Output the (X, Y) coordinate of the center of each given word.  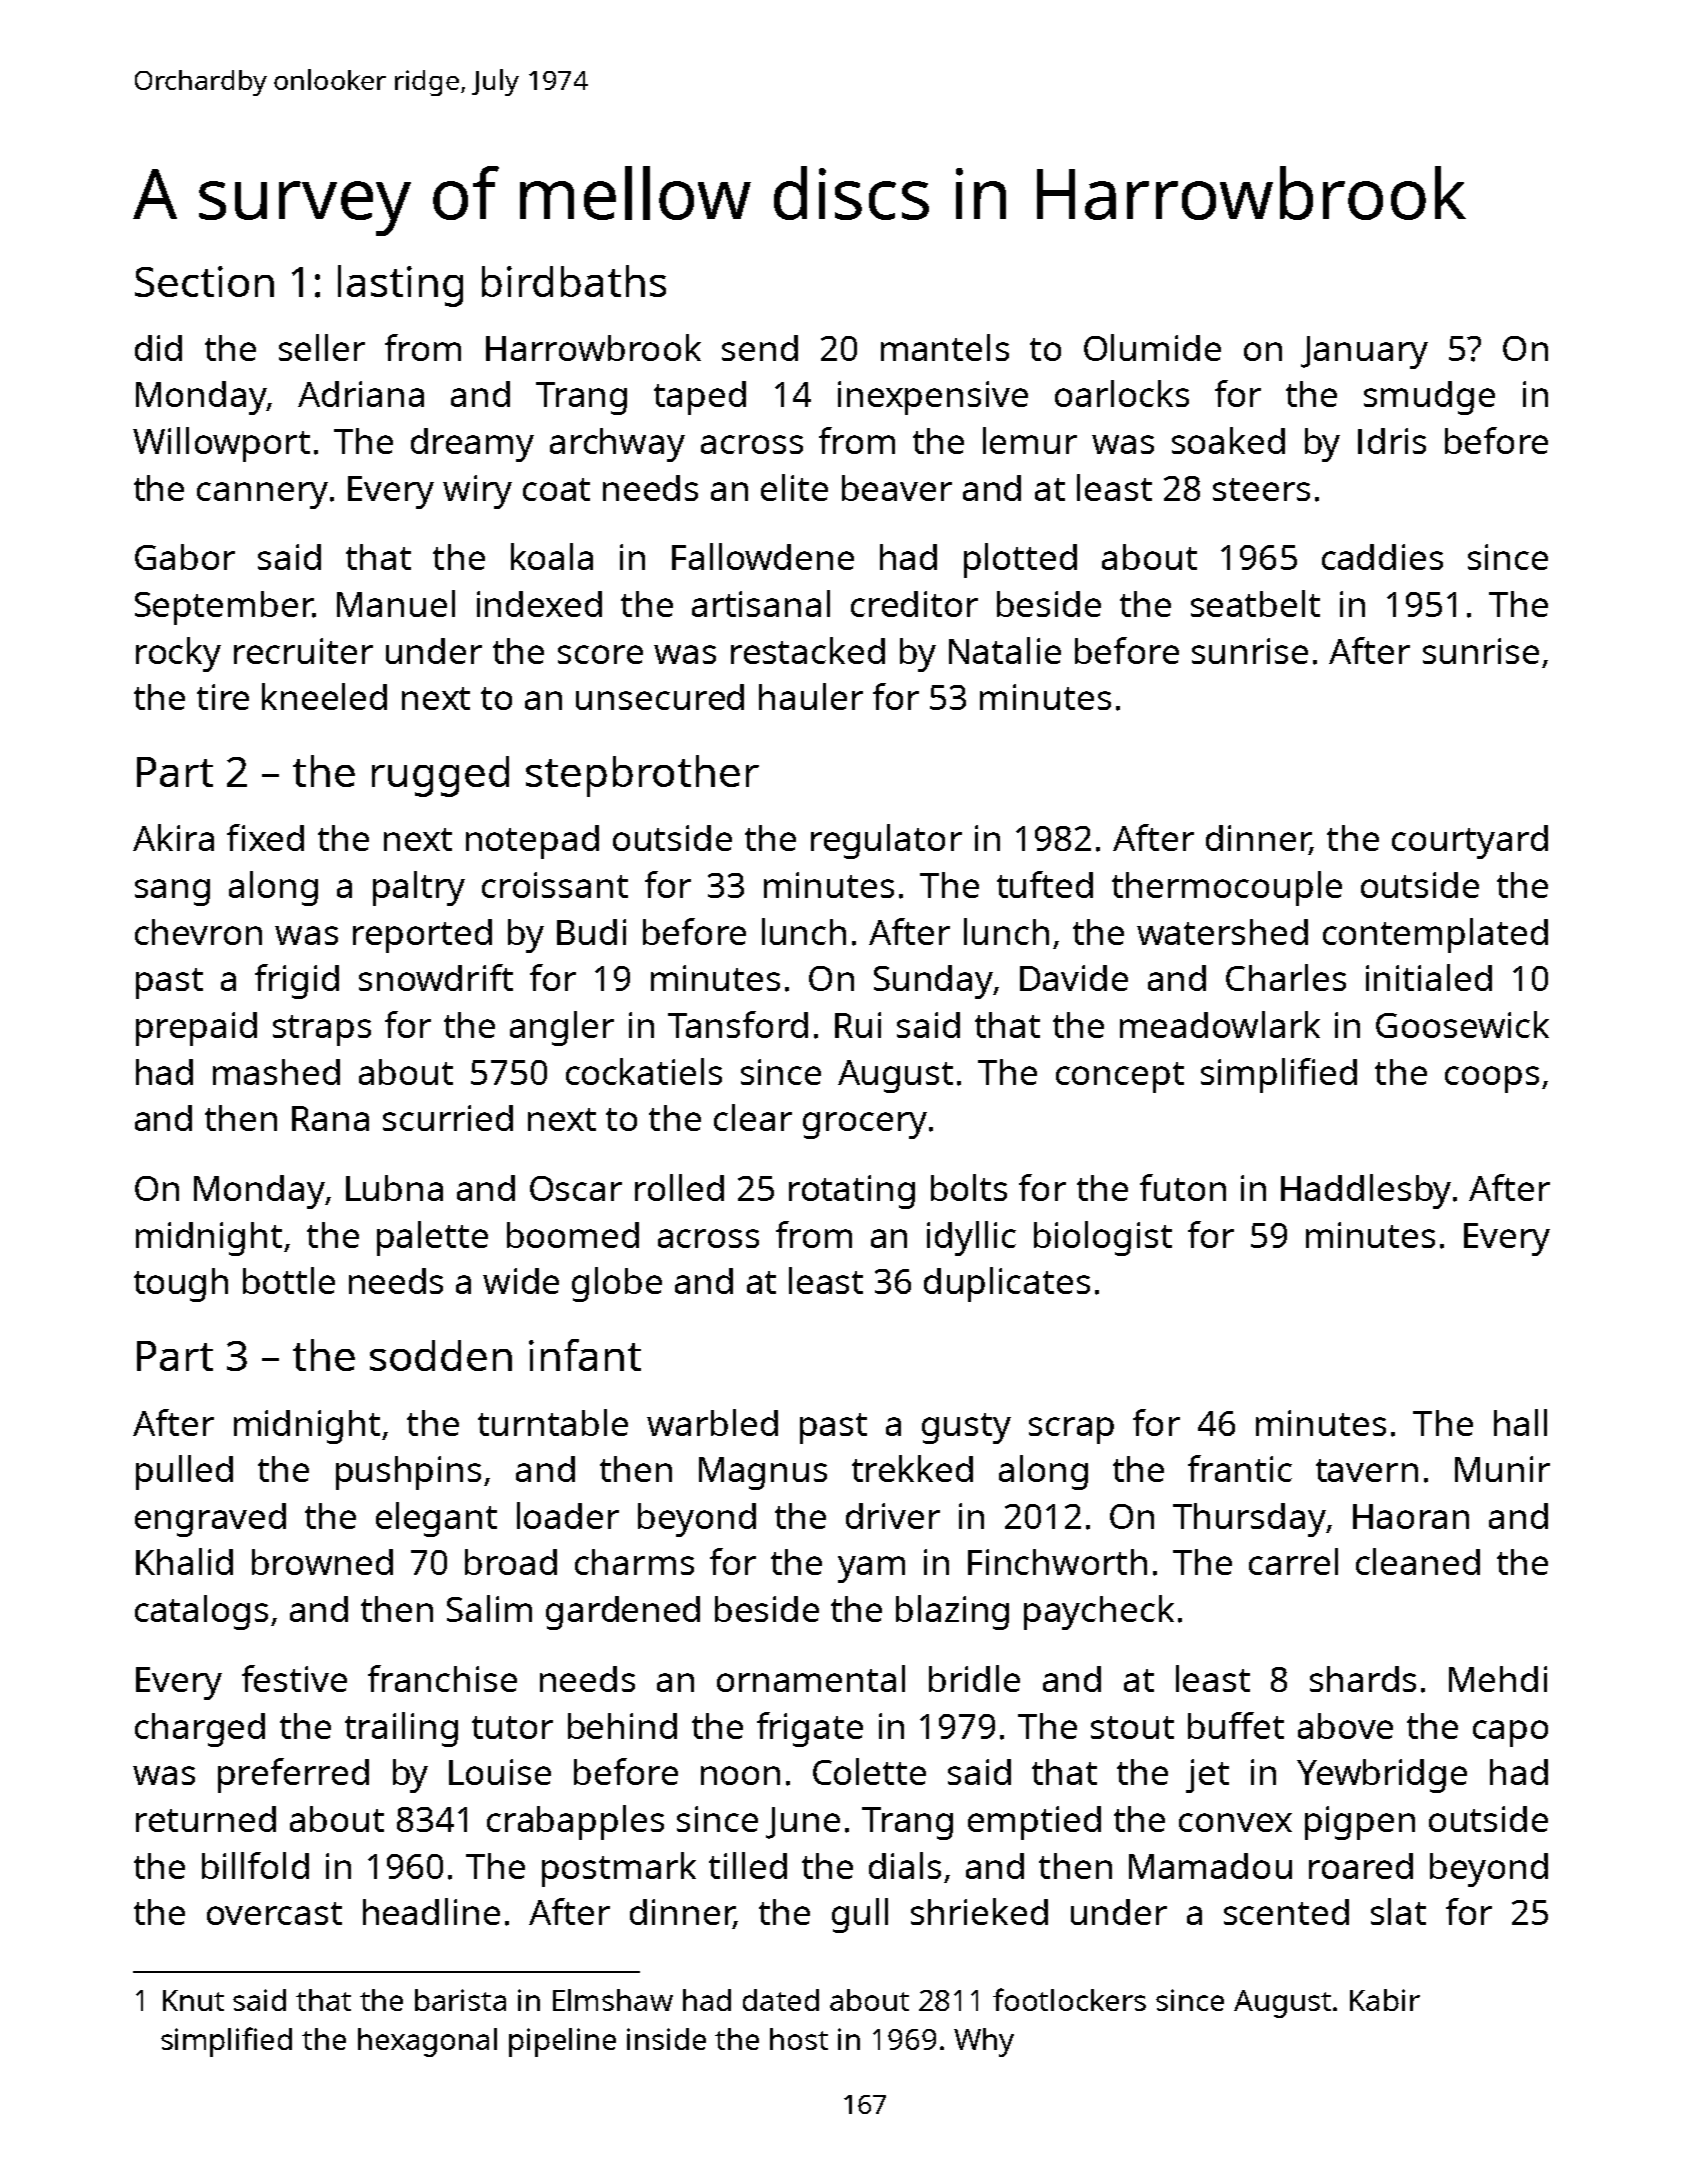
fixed (265, 837)
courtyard (1470, 842)
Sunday (933, 982)
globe (617, 1284)
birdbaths (574, 281)
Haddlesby (1366, 1191)
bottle (289, 1280)
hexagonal (427, 2042)
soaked (1228, 440)
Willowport (221, 444)
